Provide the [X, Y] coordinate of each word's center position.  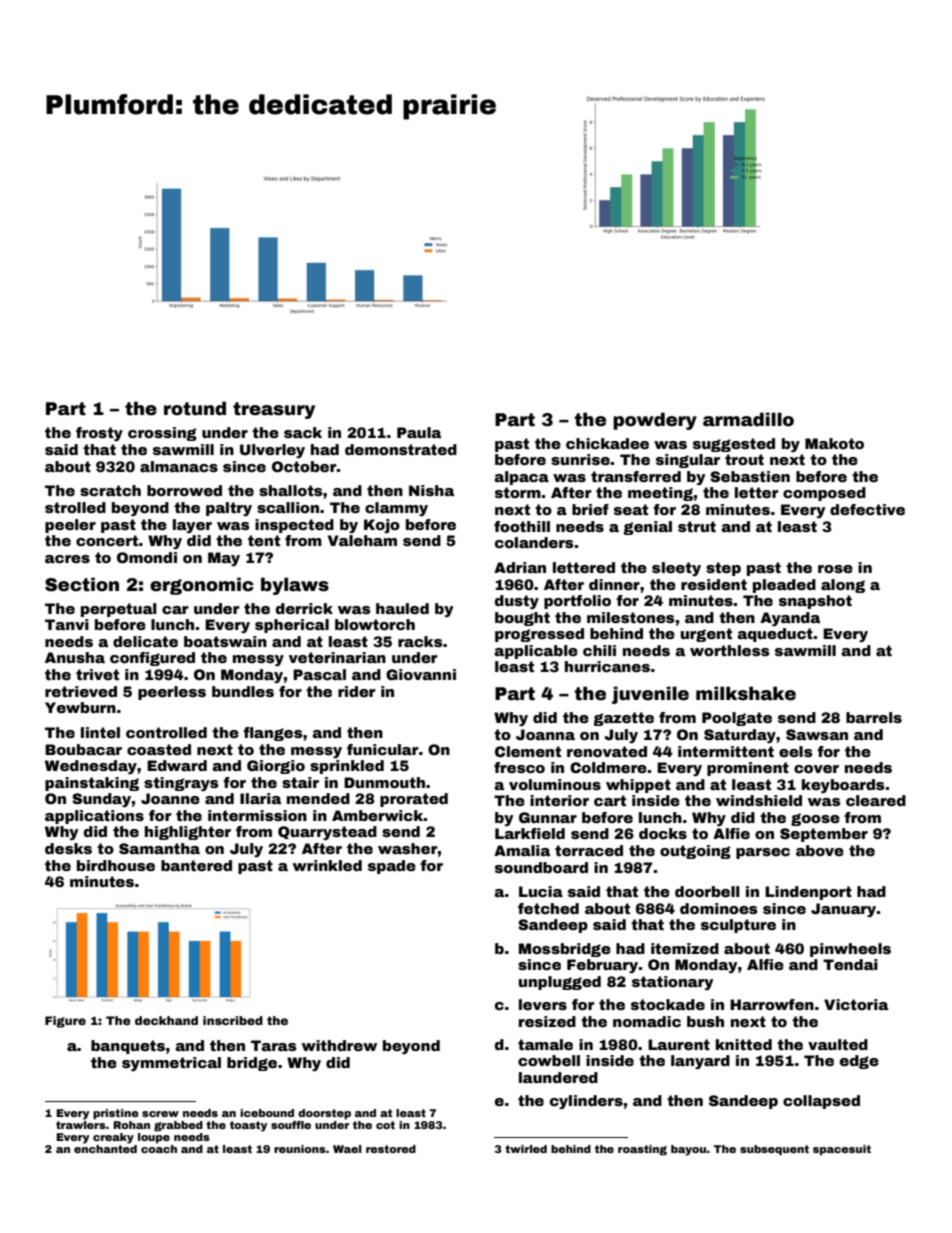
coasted [159, 749]
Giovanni [421, 674]
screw [160, 1114]
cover [816, 769]
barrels [874, 717]
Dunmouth [384, 782]
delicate [145, 641]
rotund [195, 408]
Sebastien [750, 476]
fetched [548, 908]
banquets [128, 1047]
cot [385, 1125]
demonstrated [401, 449]
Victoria [856, 1004]
